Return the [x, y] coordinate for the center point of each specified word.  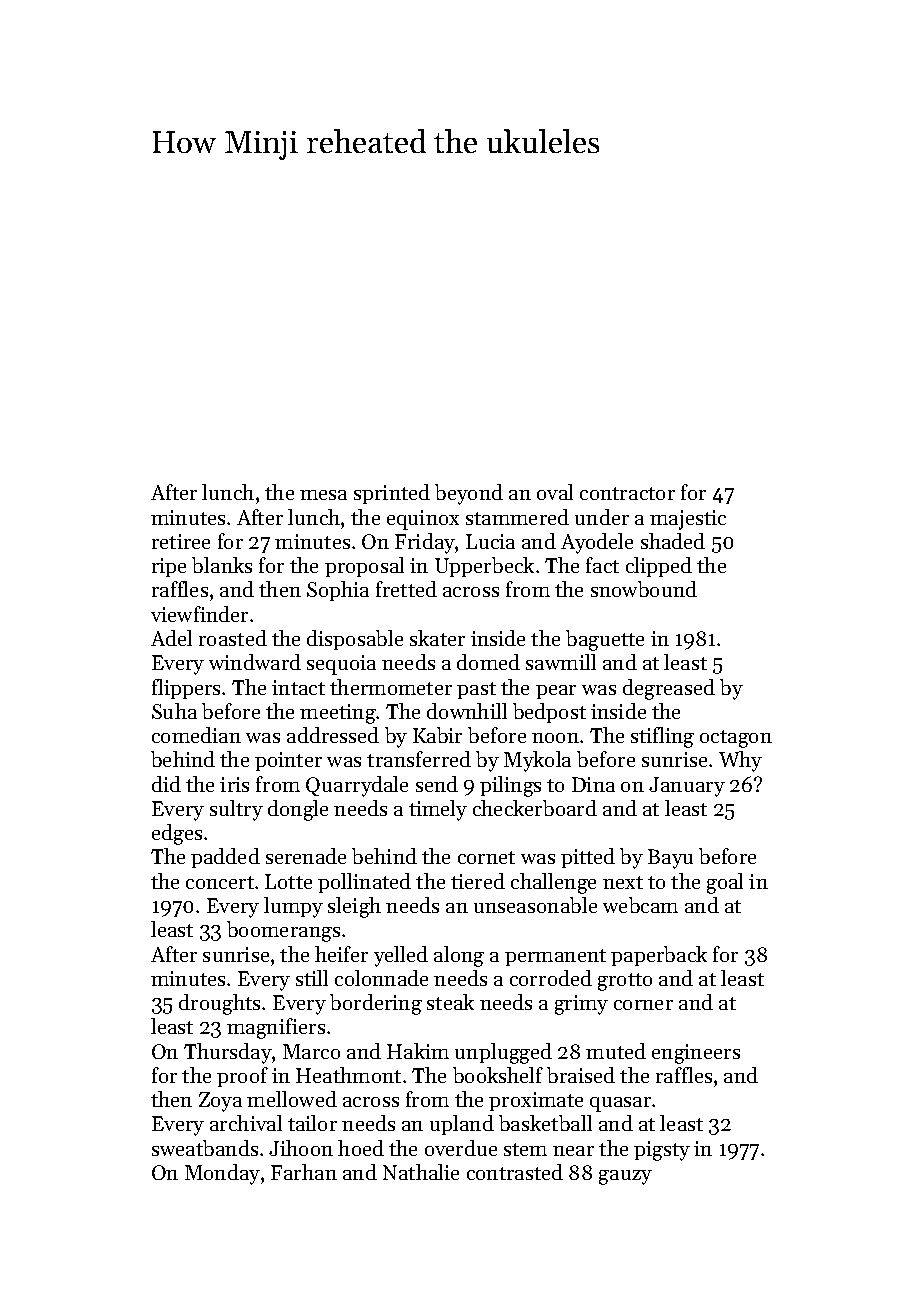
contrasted [515, 1172]
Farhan [304, 1172]
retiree [181, 541]
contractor [627, 493]
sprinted [392, 494]
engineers [696, 1054]
